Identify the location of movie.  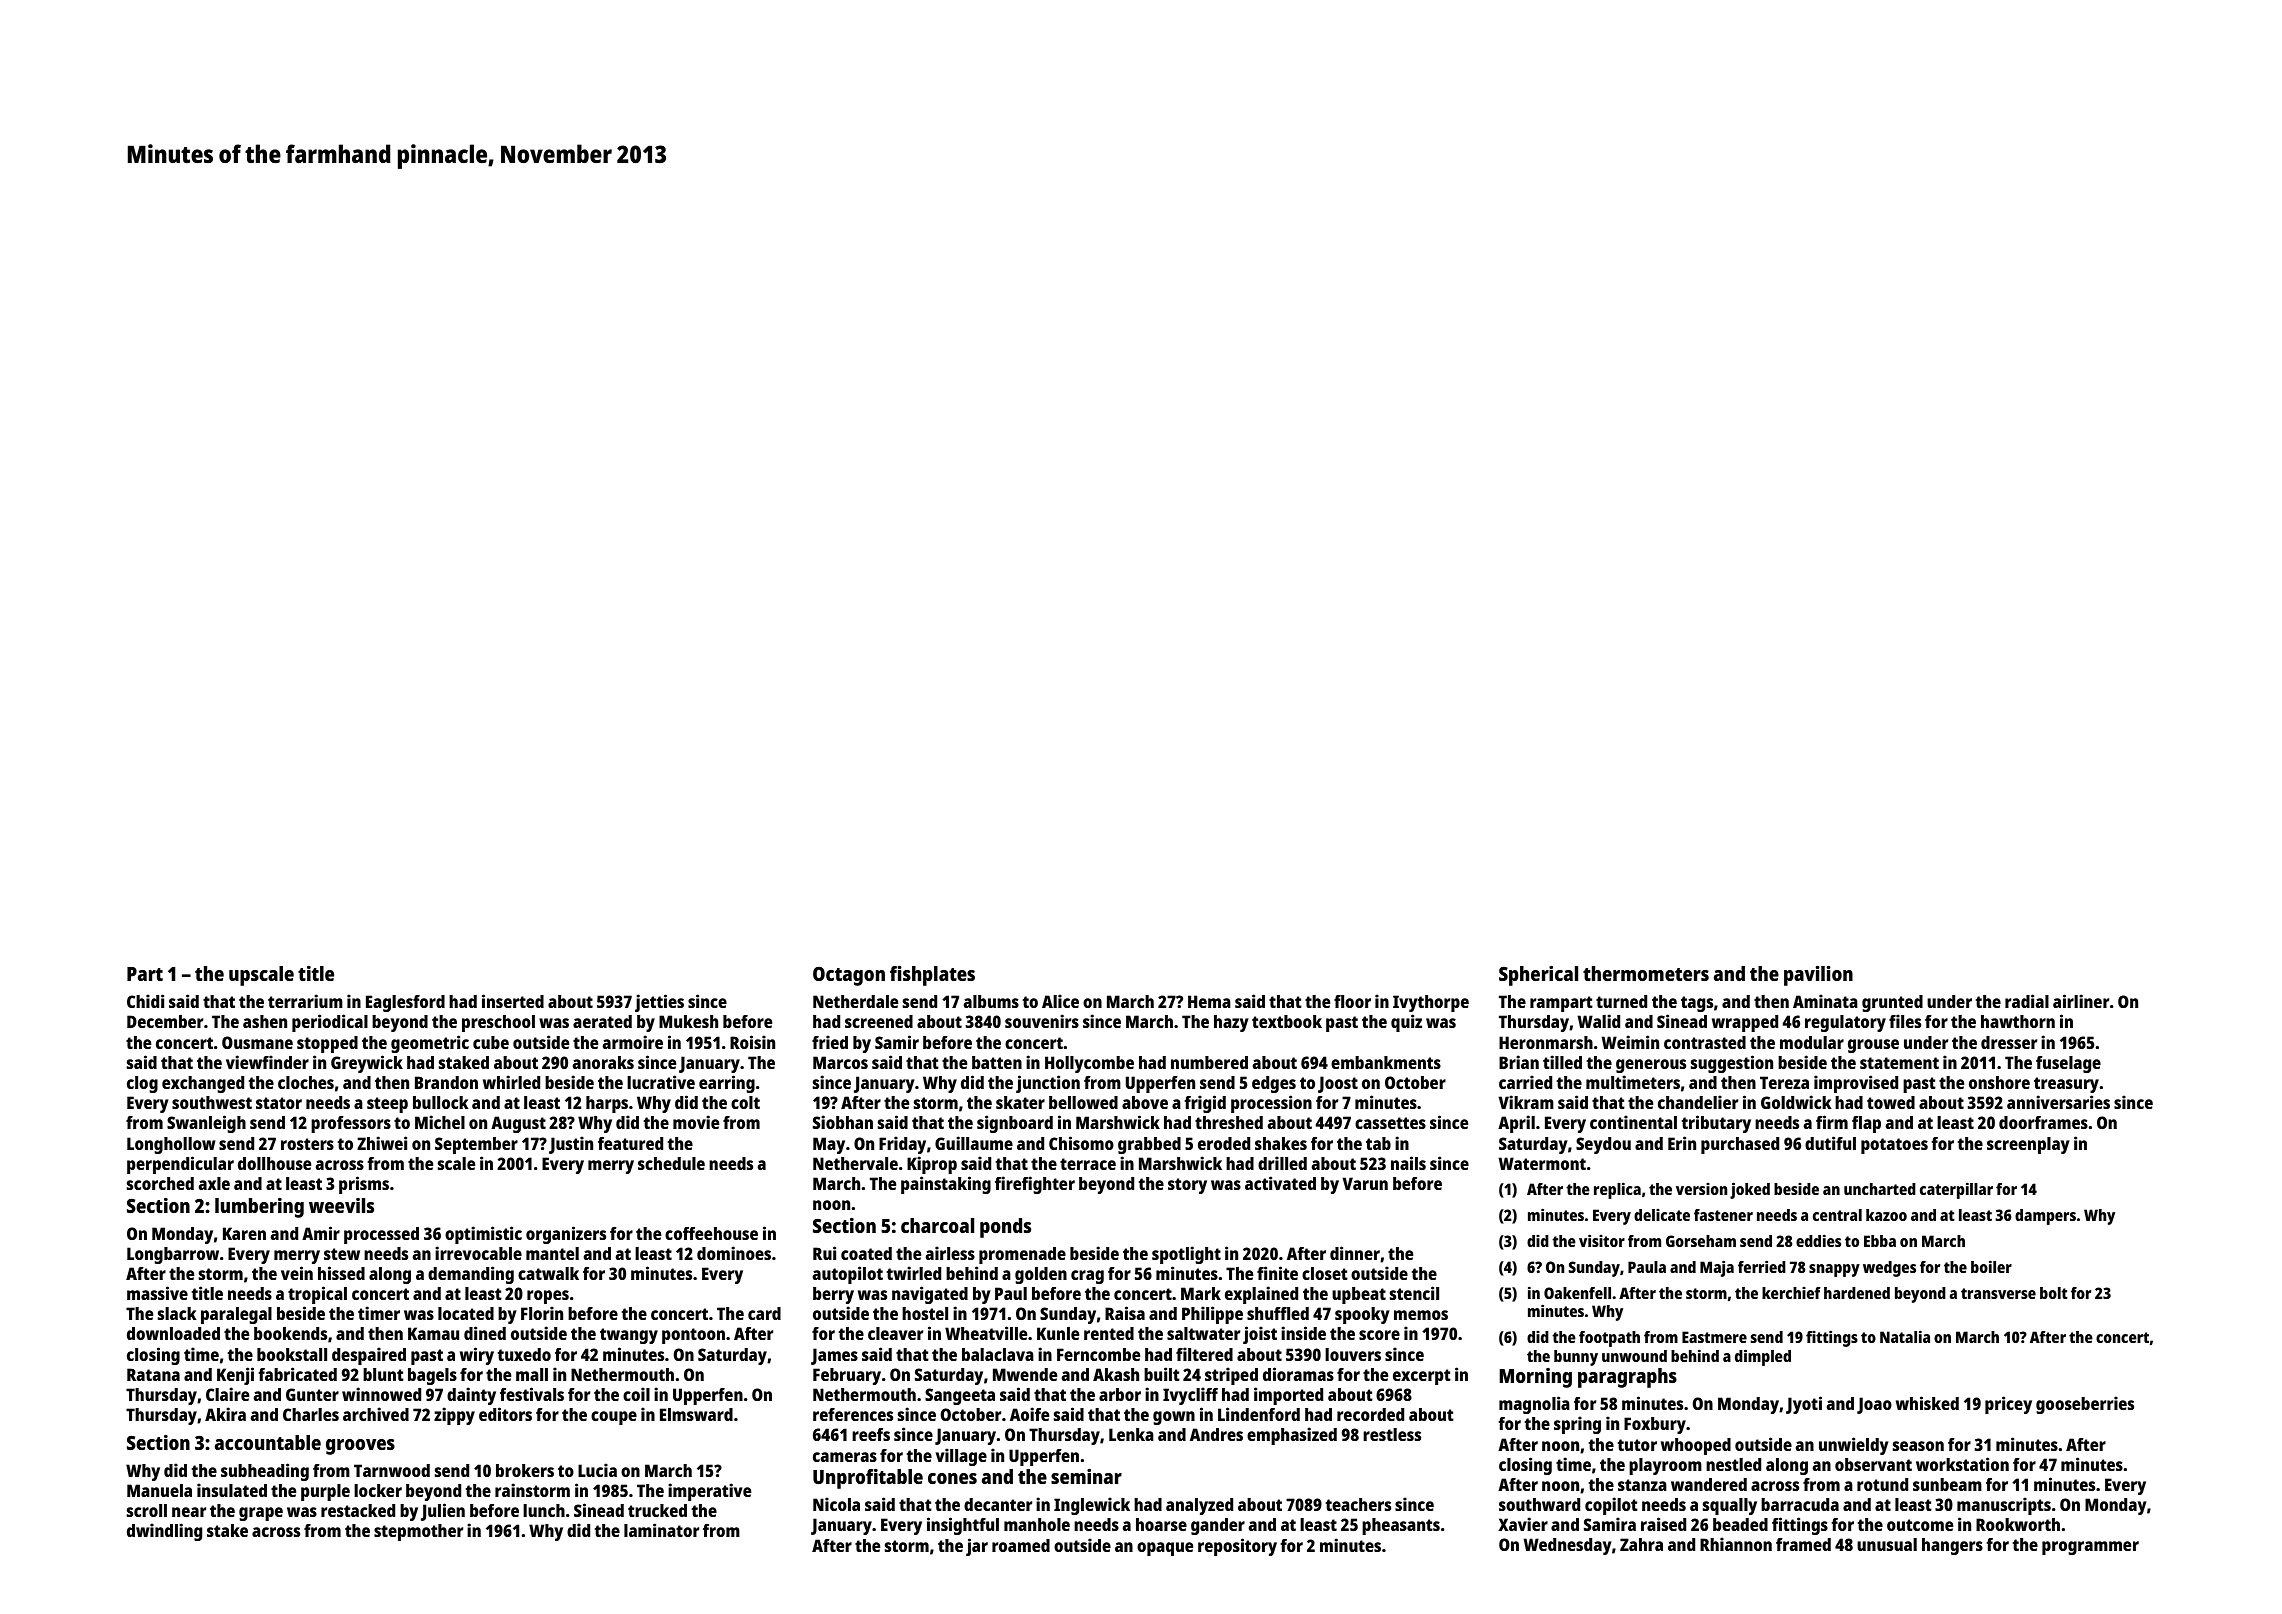
(696, 1122).
